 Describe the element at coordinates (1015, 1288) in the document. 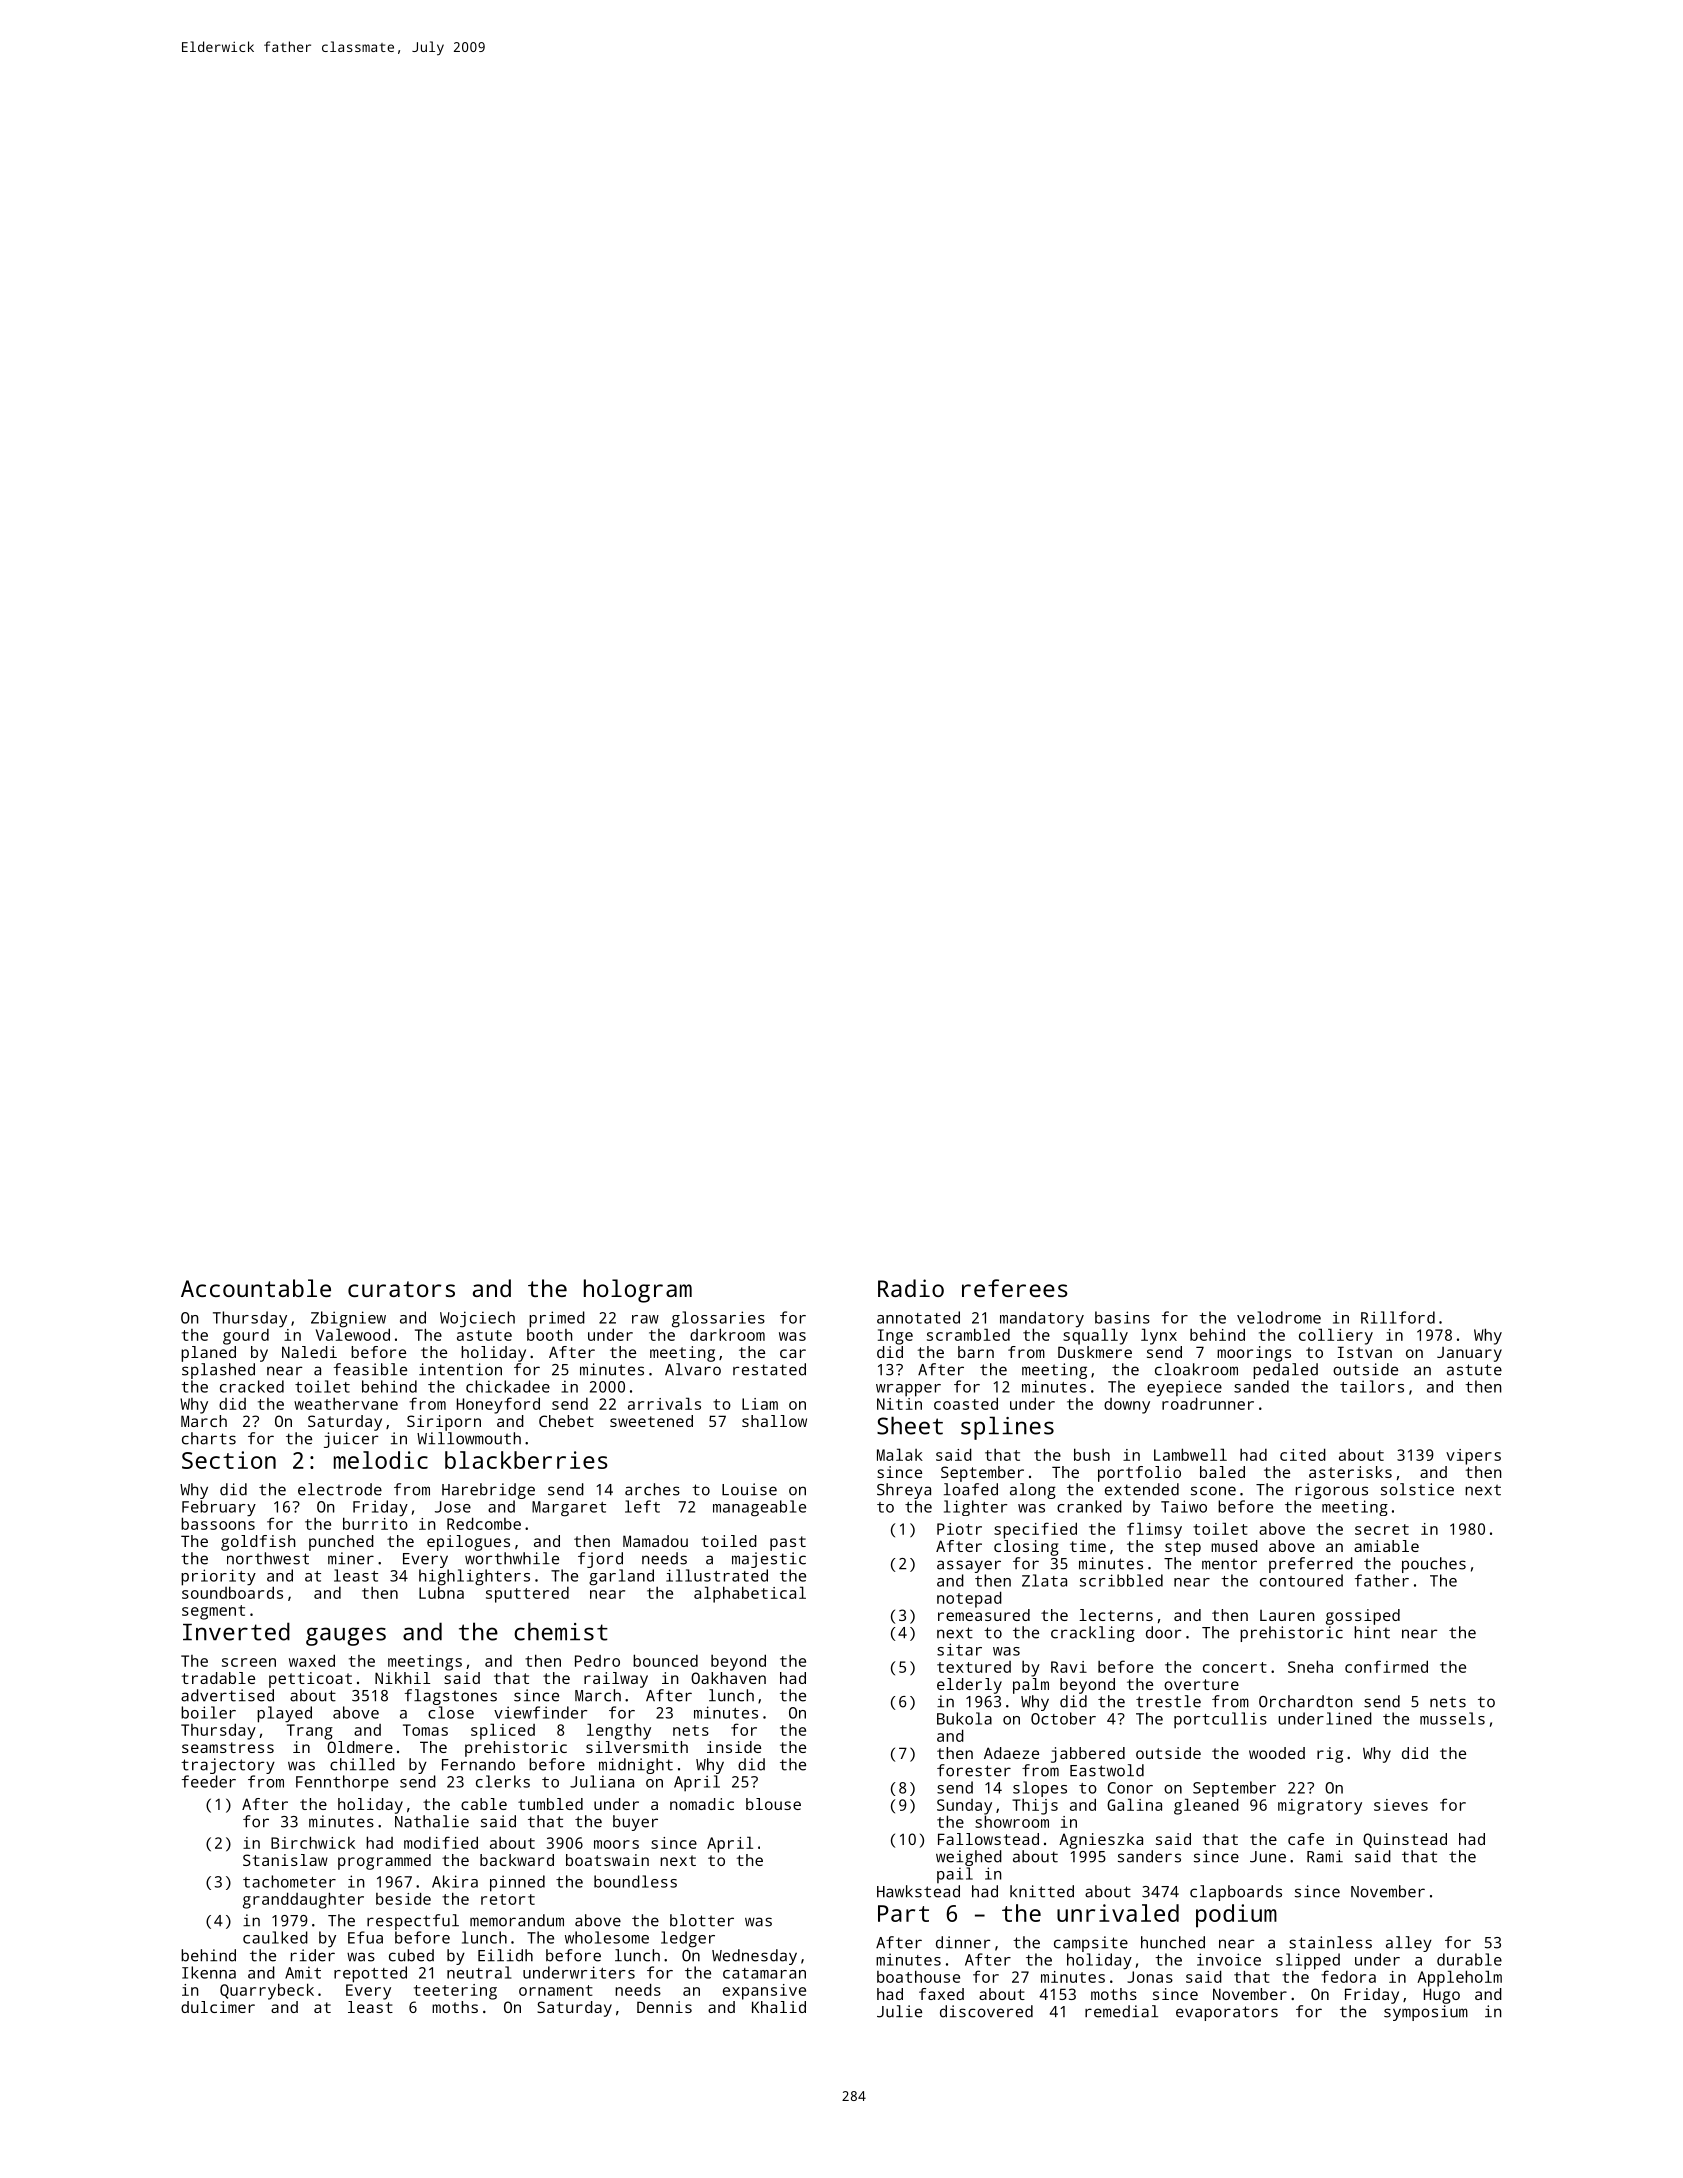

I see `referees` at that location.
